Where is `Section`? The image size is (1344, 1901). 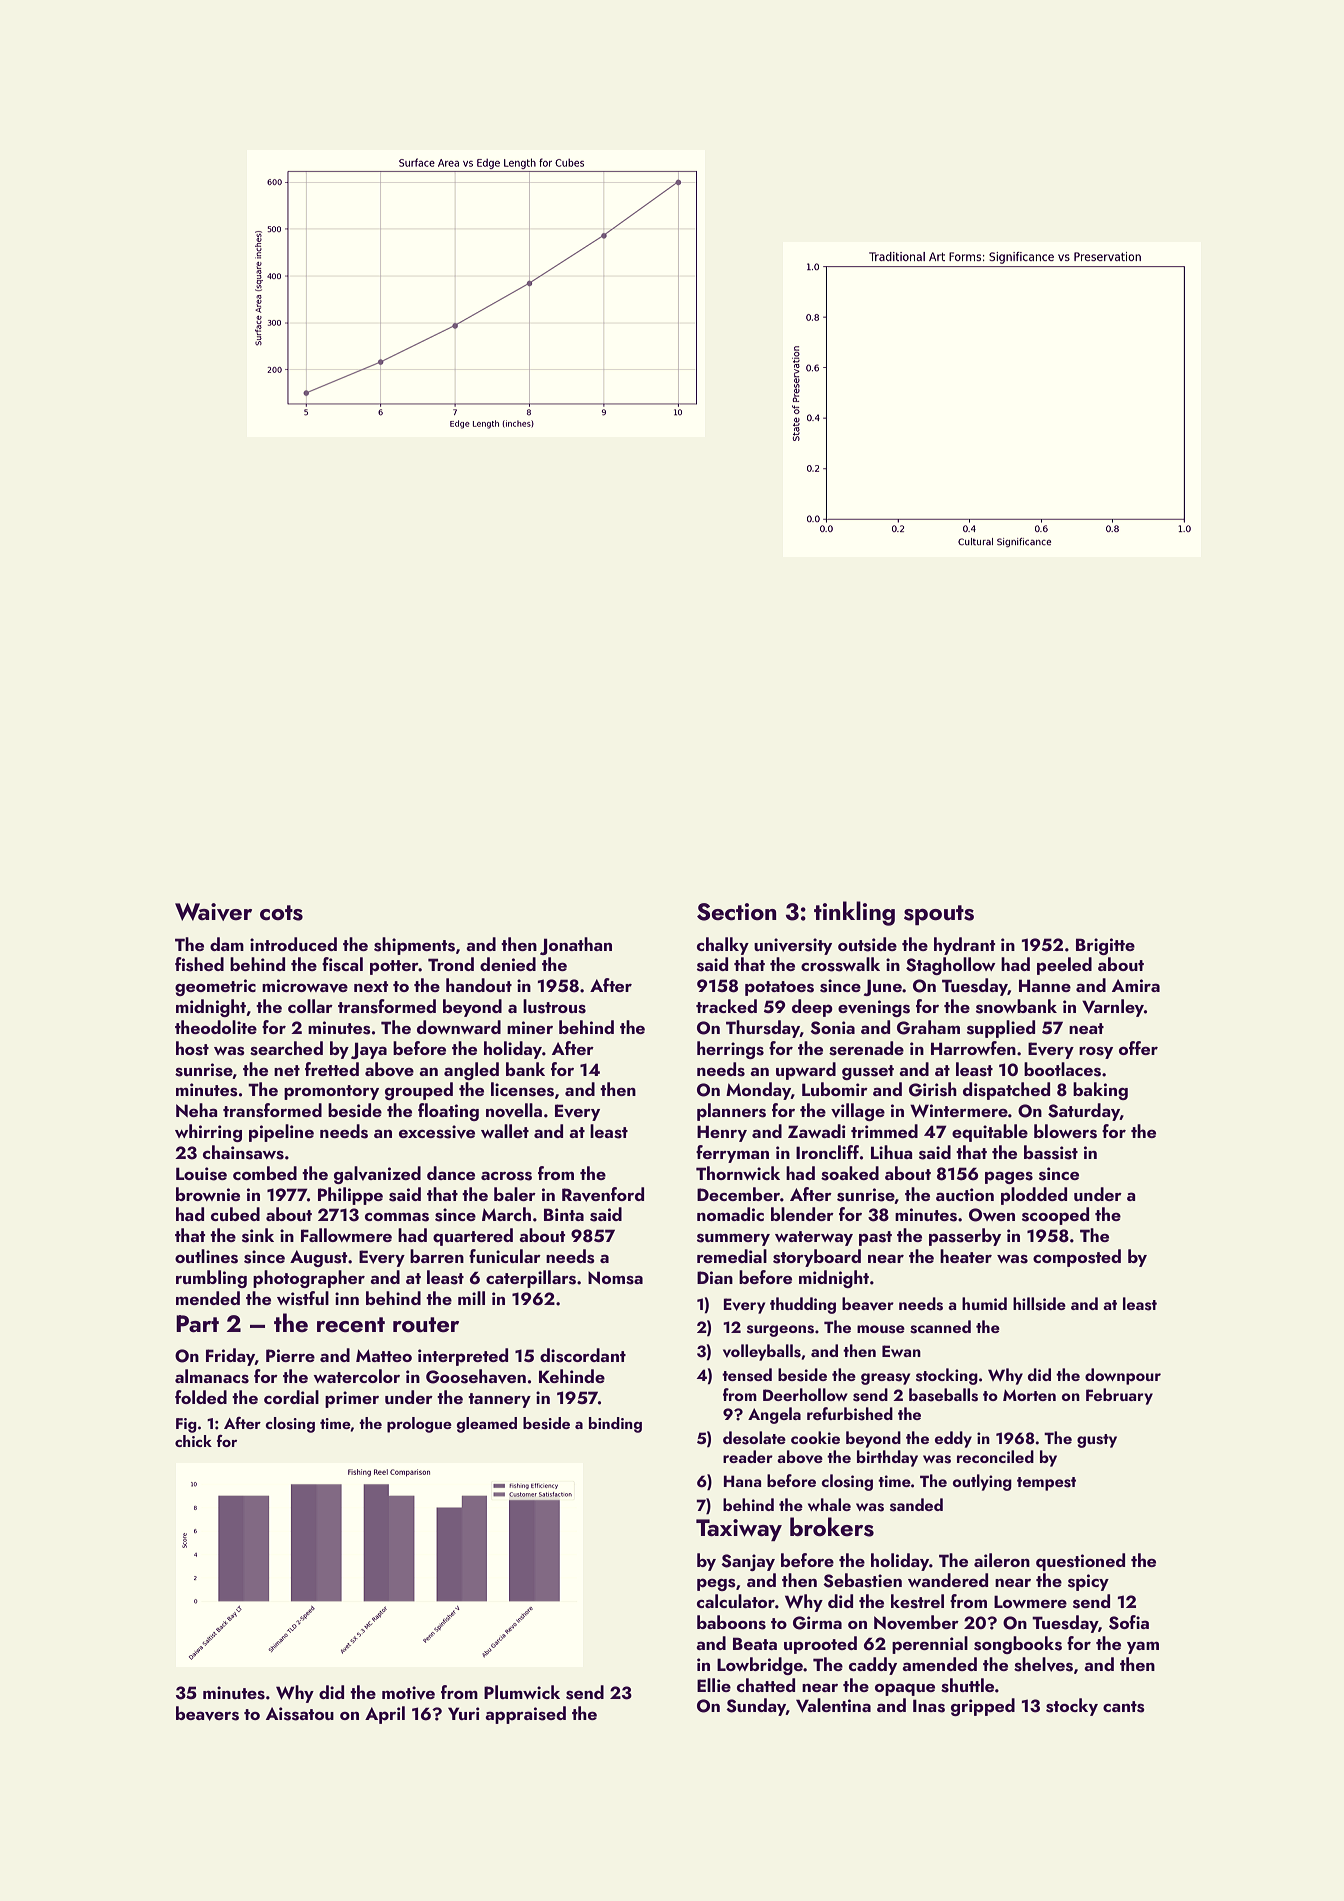
Section is located at coordinates (736, 912).
